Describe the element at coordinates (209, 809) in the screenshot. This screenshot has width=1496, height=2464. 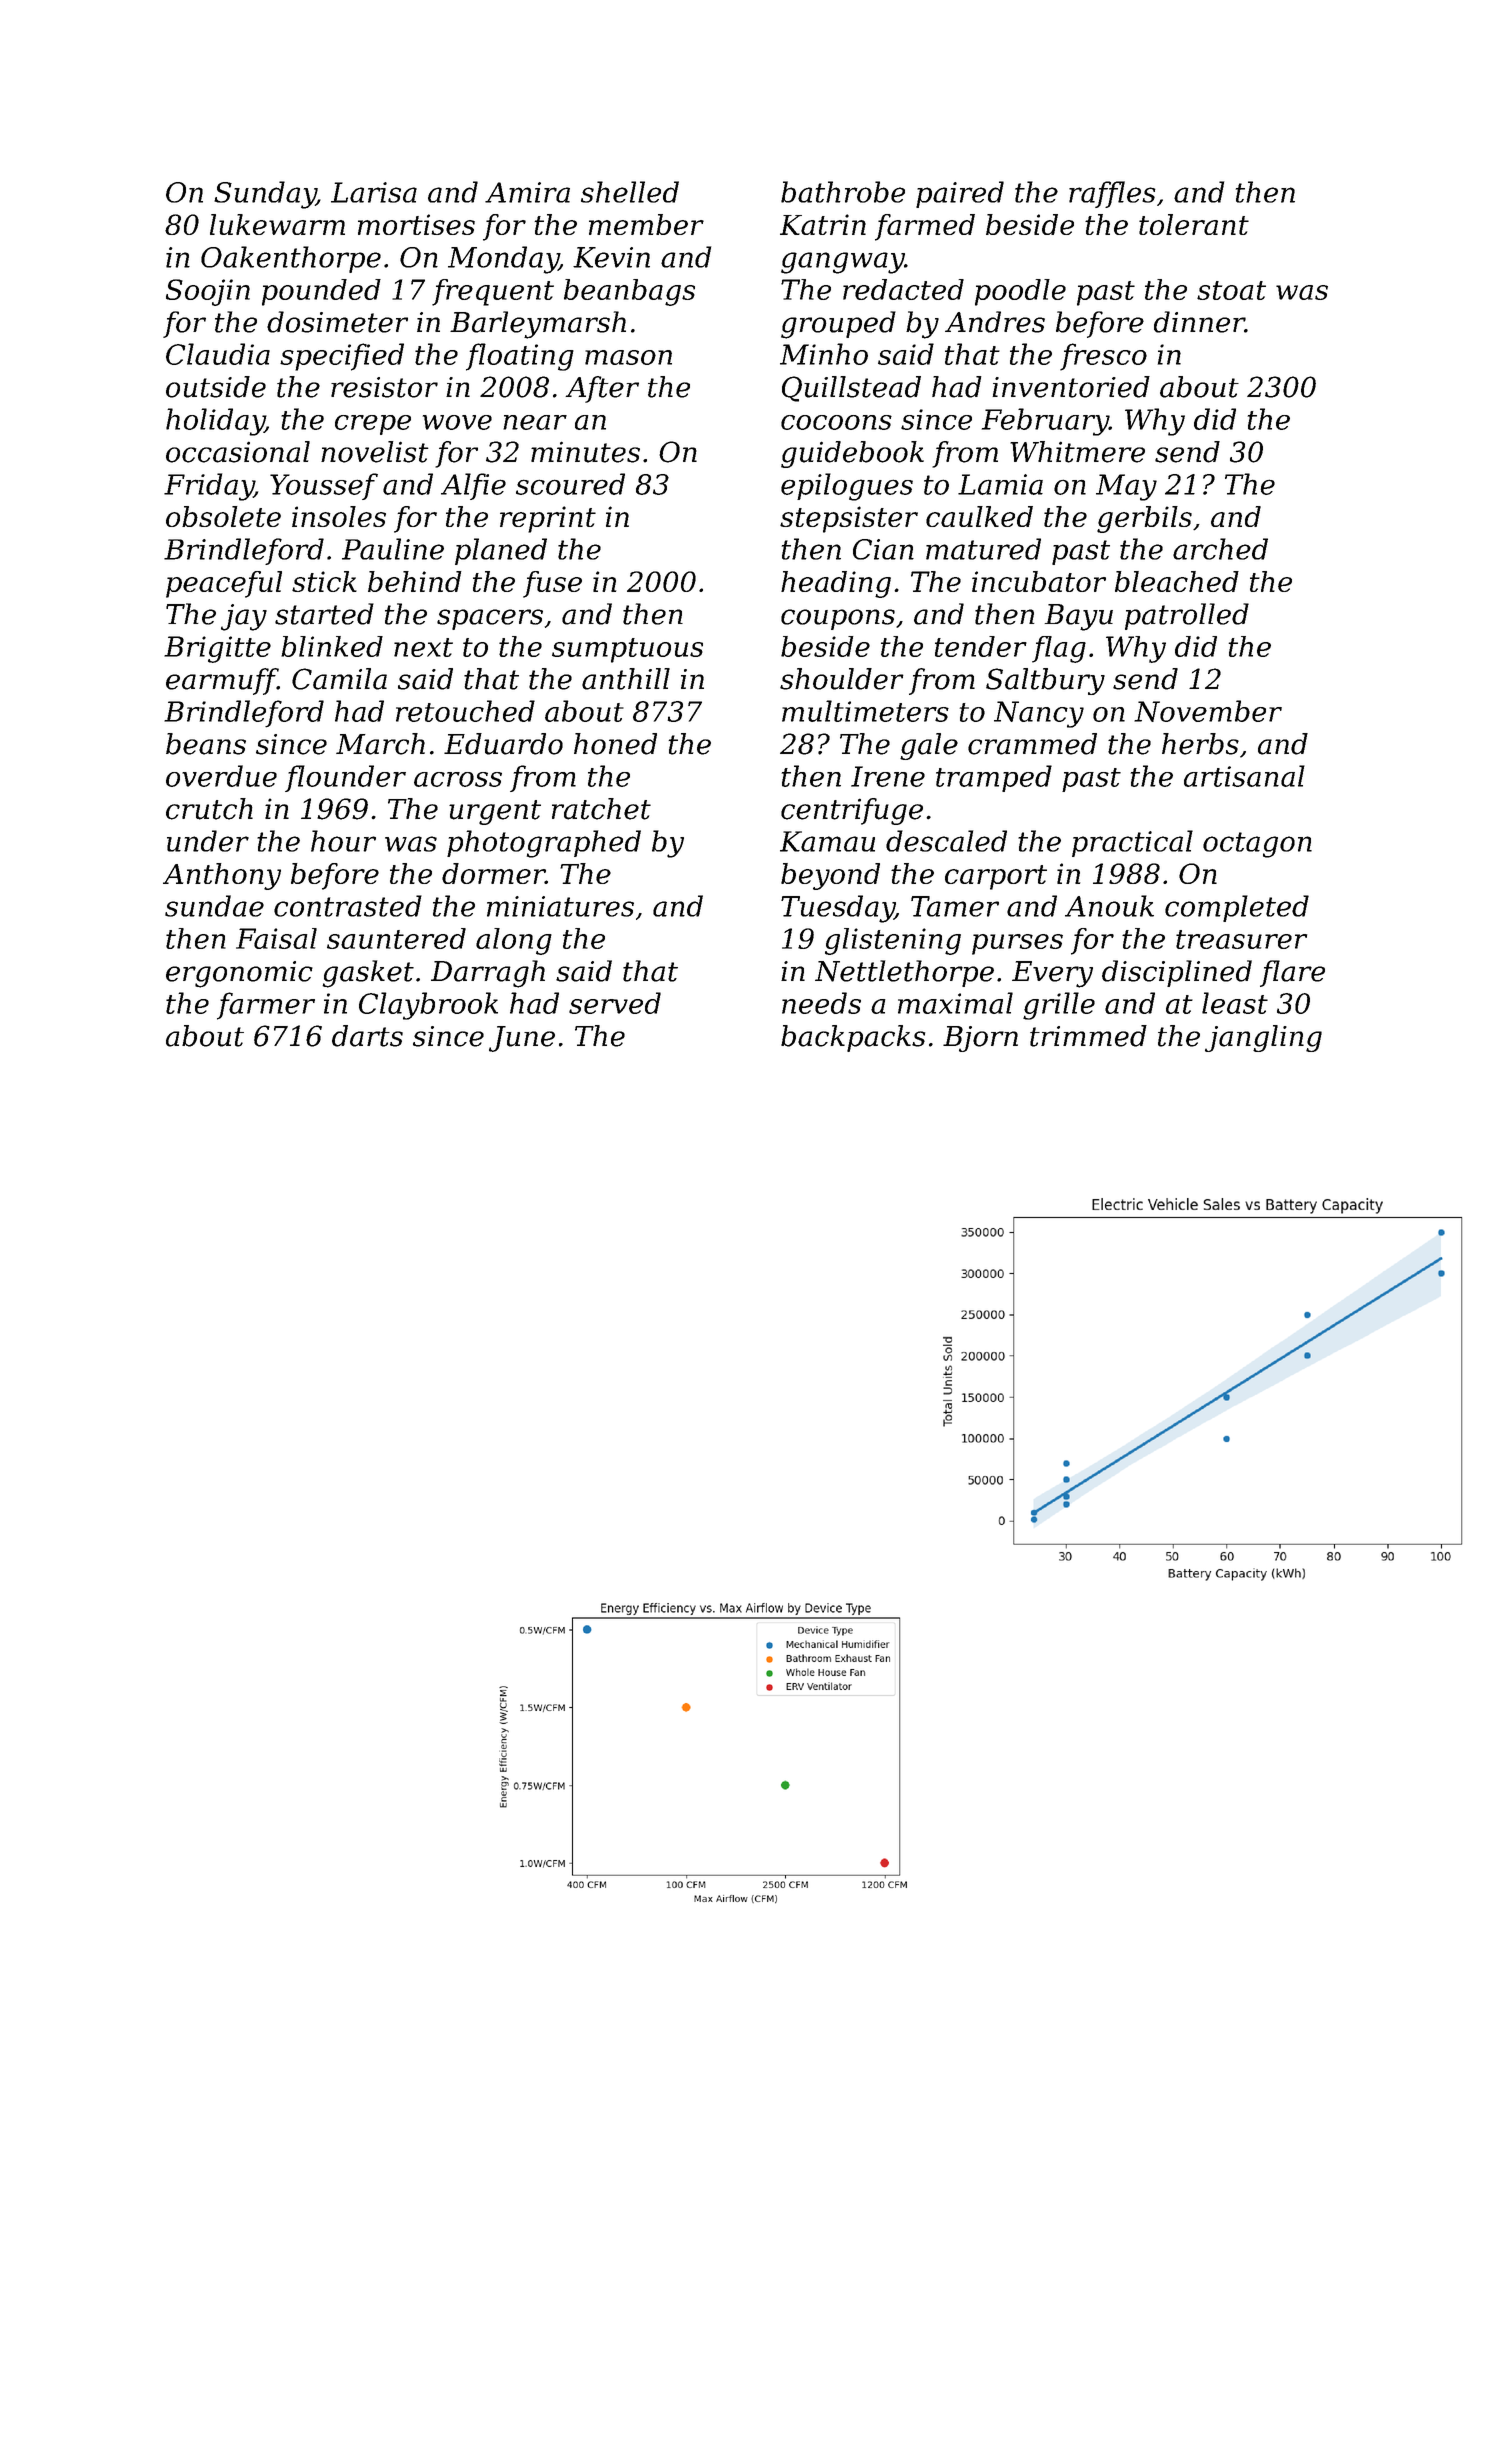
I see `crutch` at that location.
